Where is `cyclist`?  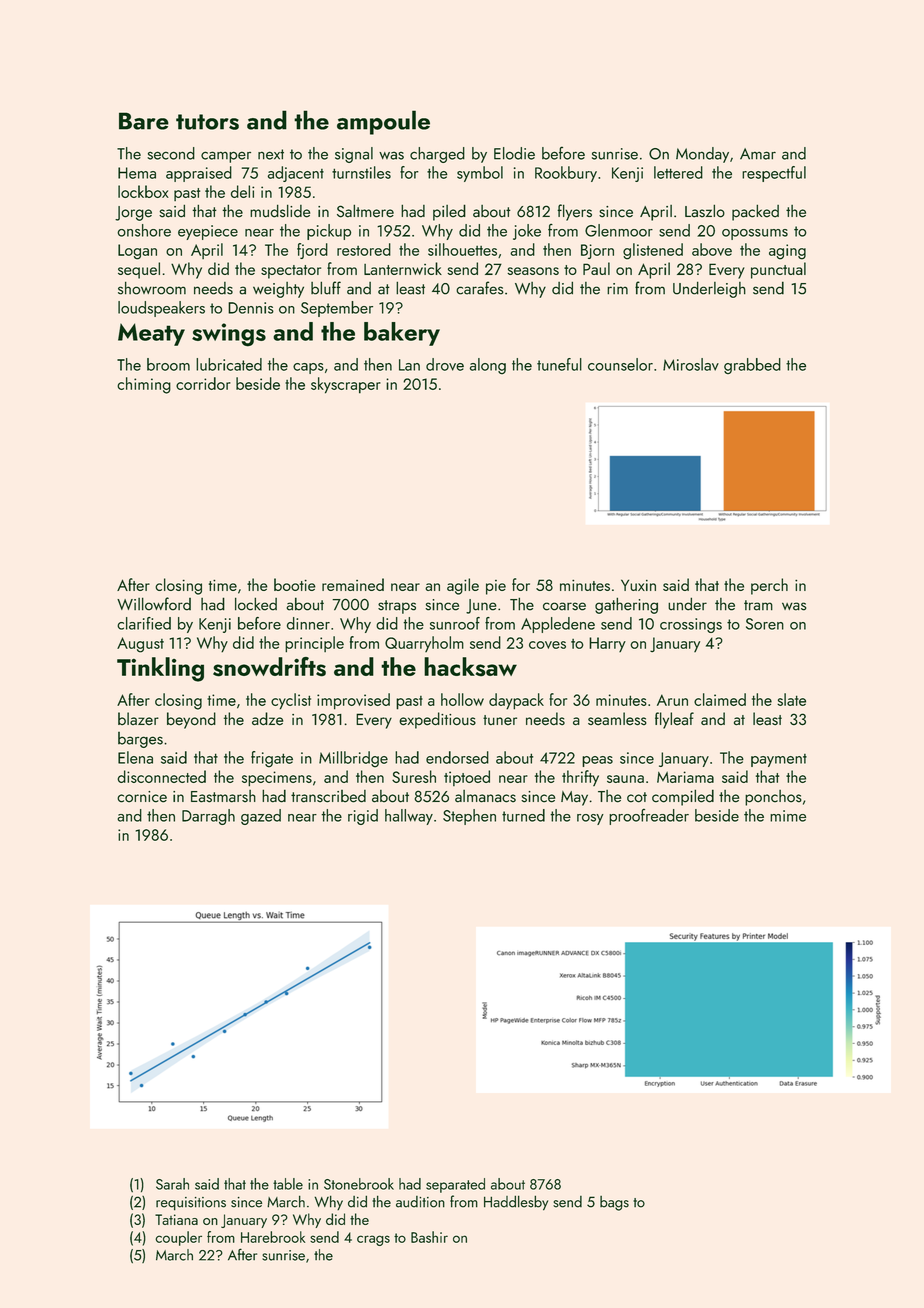 cyclist is located at coordinates (291, 701).
